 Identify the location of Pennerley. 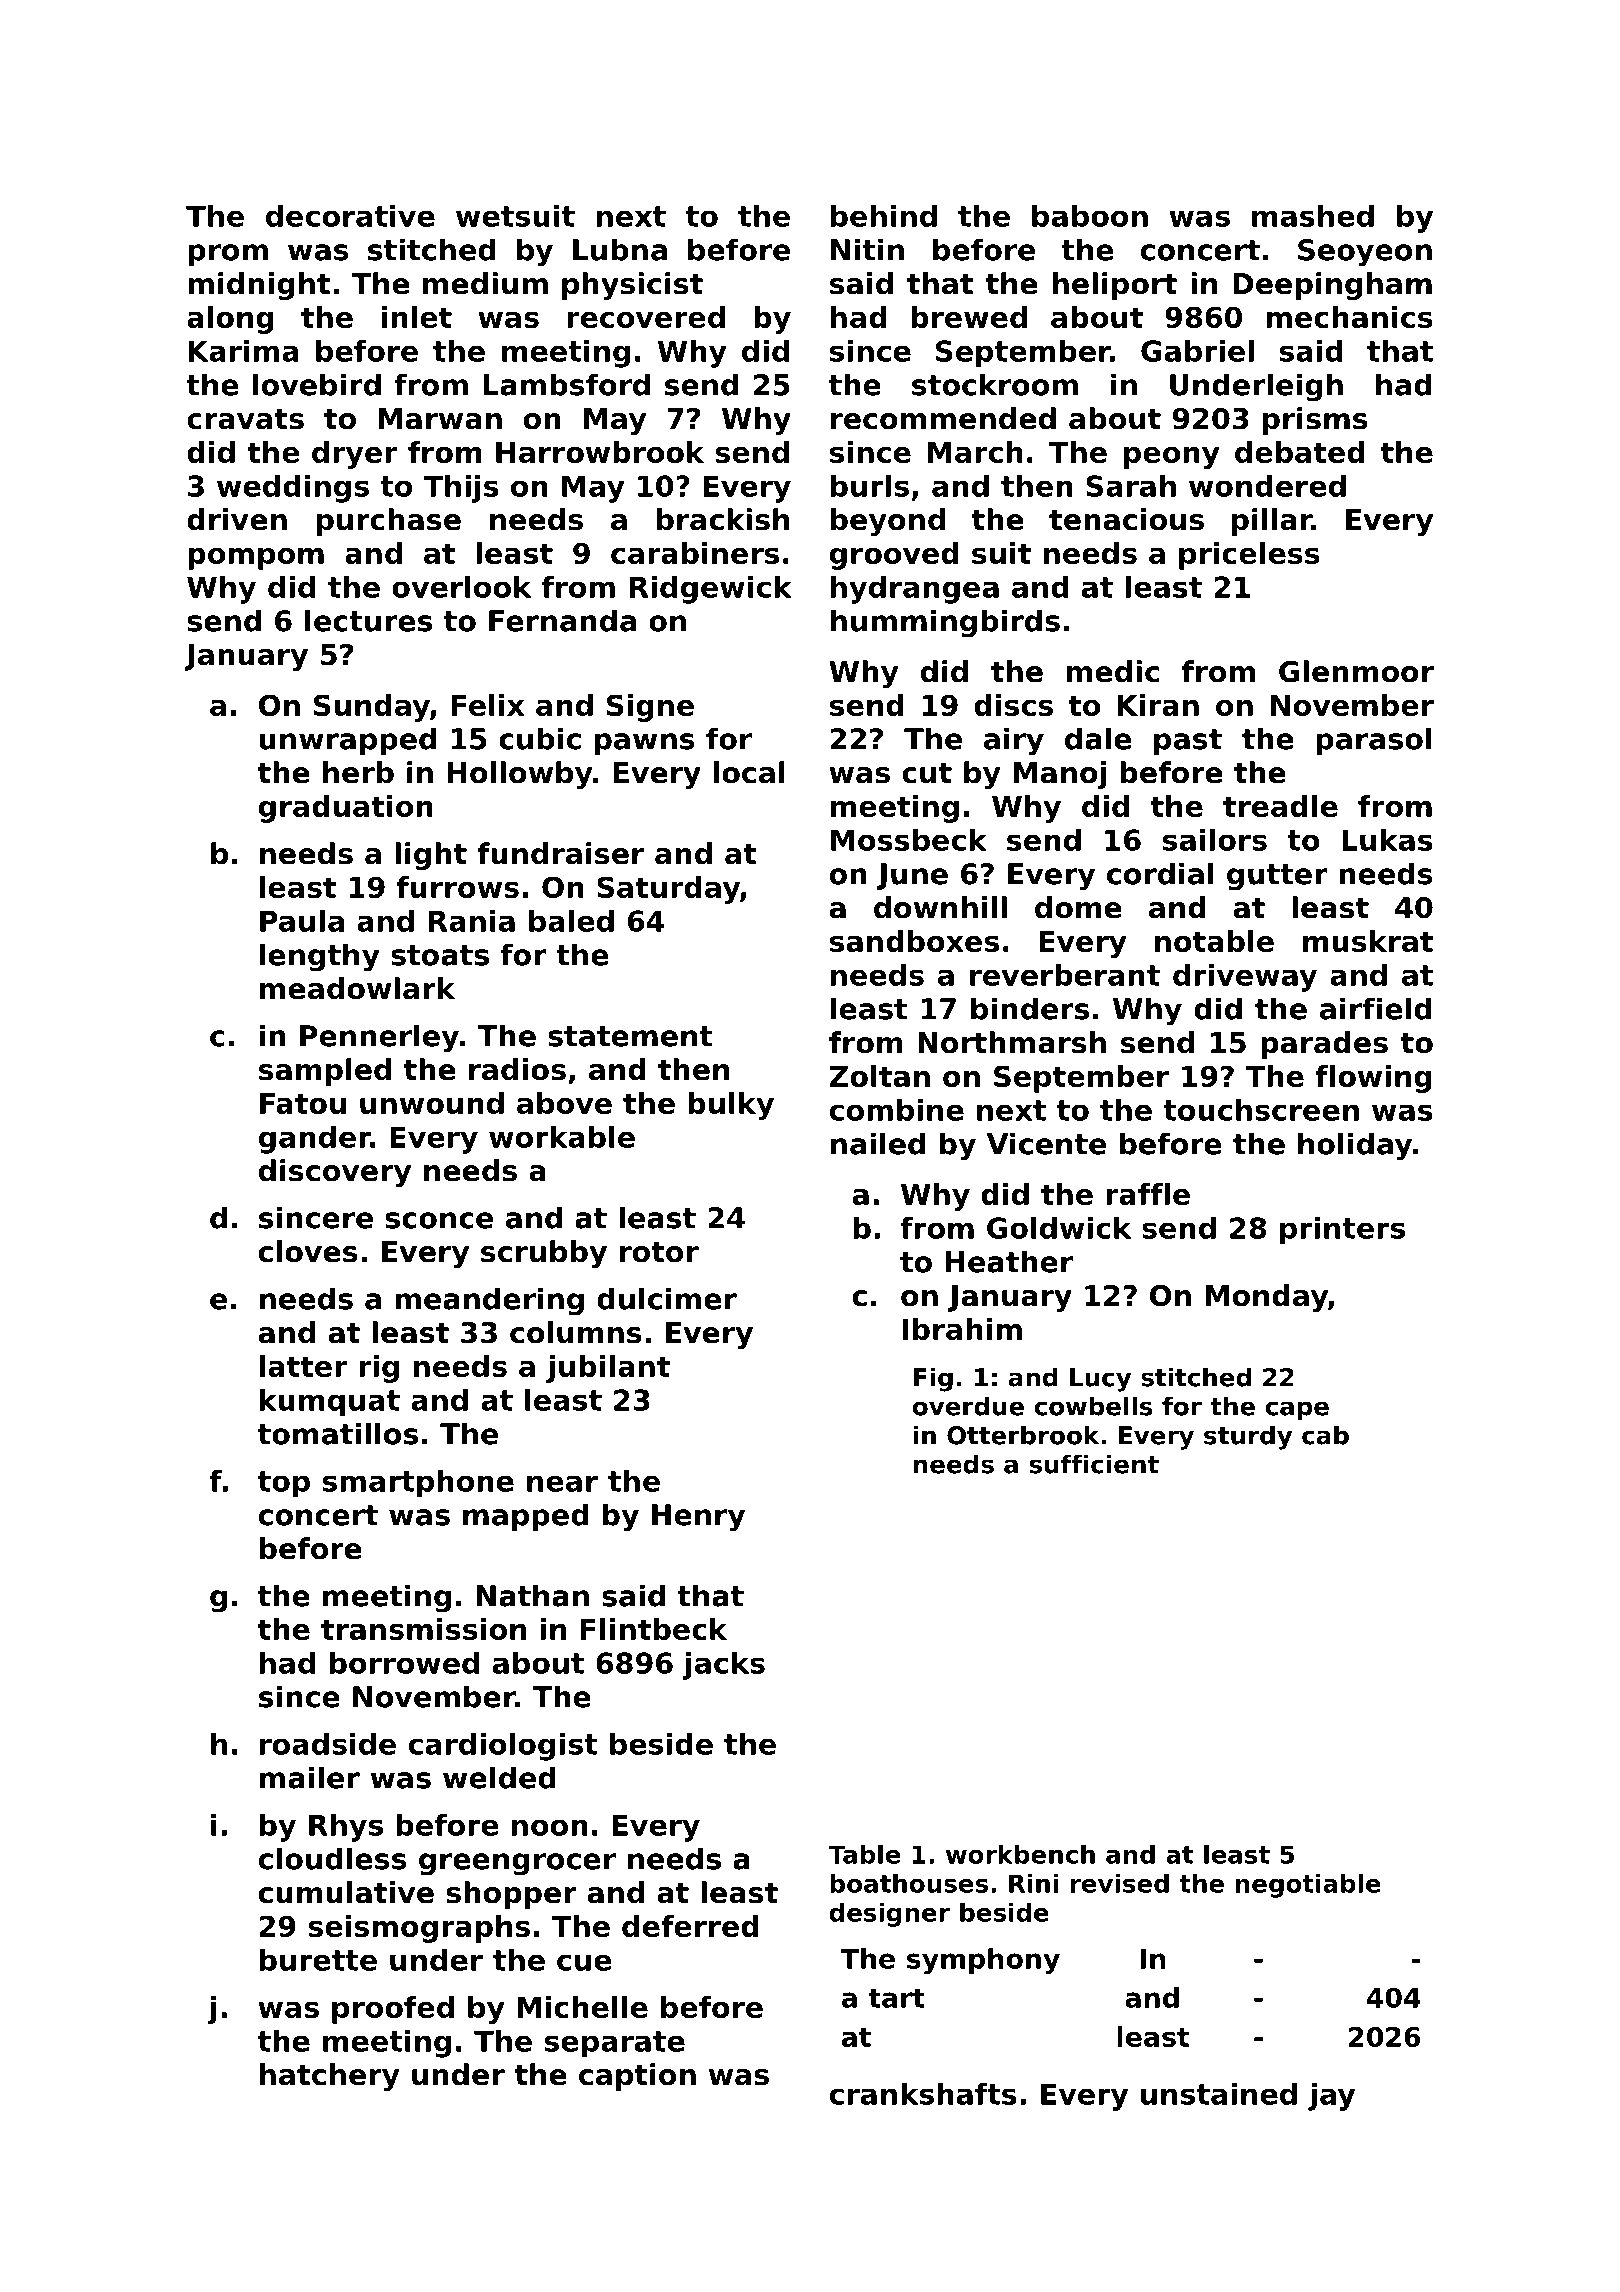
(379, 1038).
